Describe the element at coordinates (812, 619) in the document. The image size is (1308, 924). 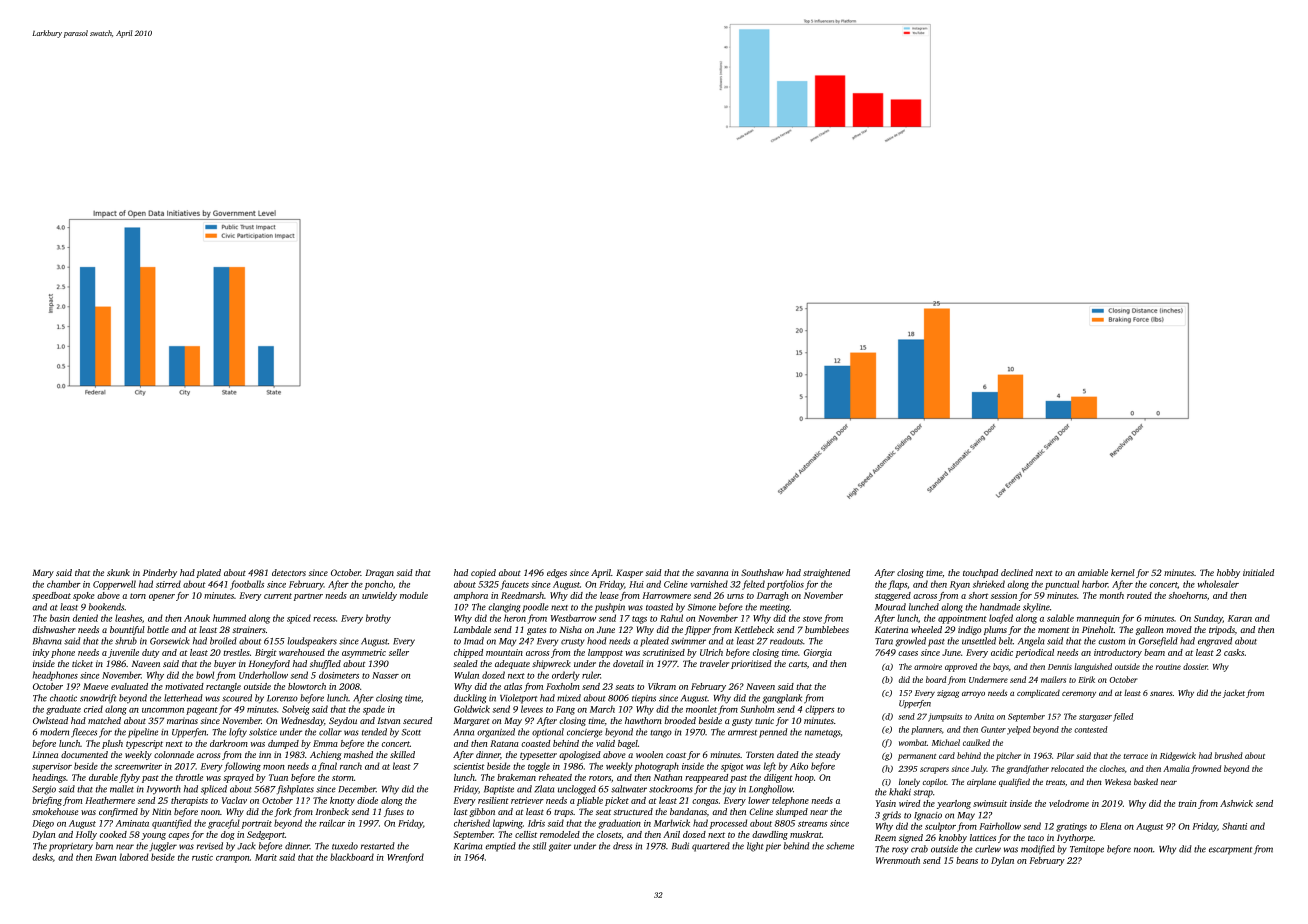
I see `stove` at that location.
